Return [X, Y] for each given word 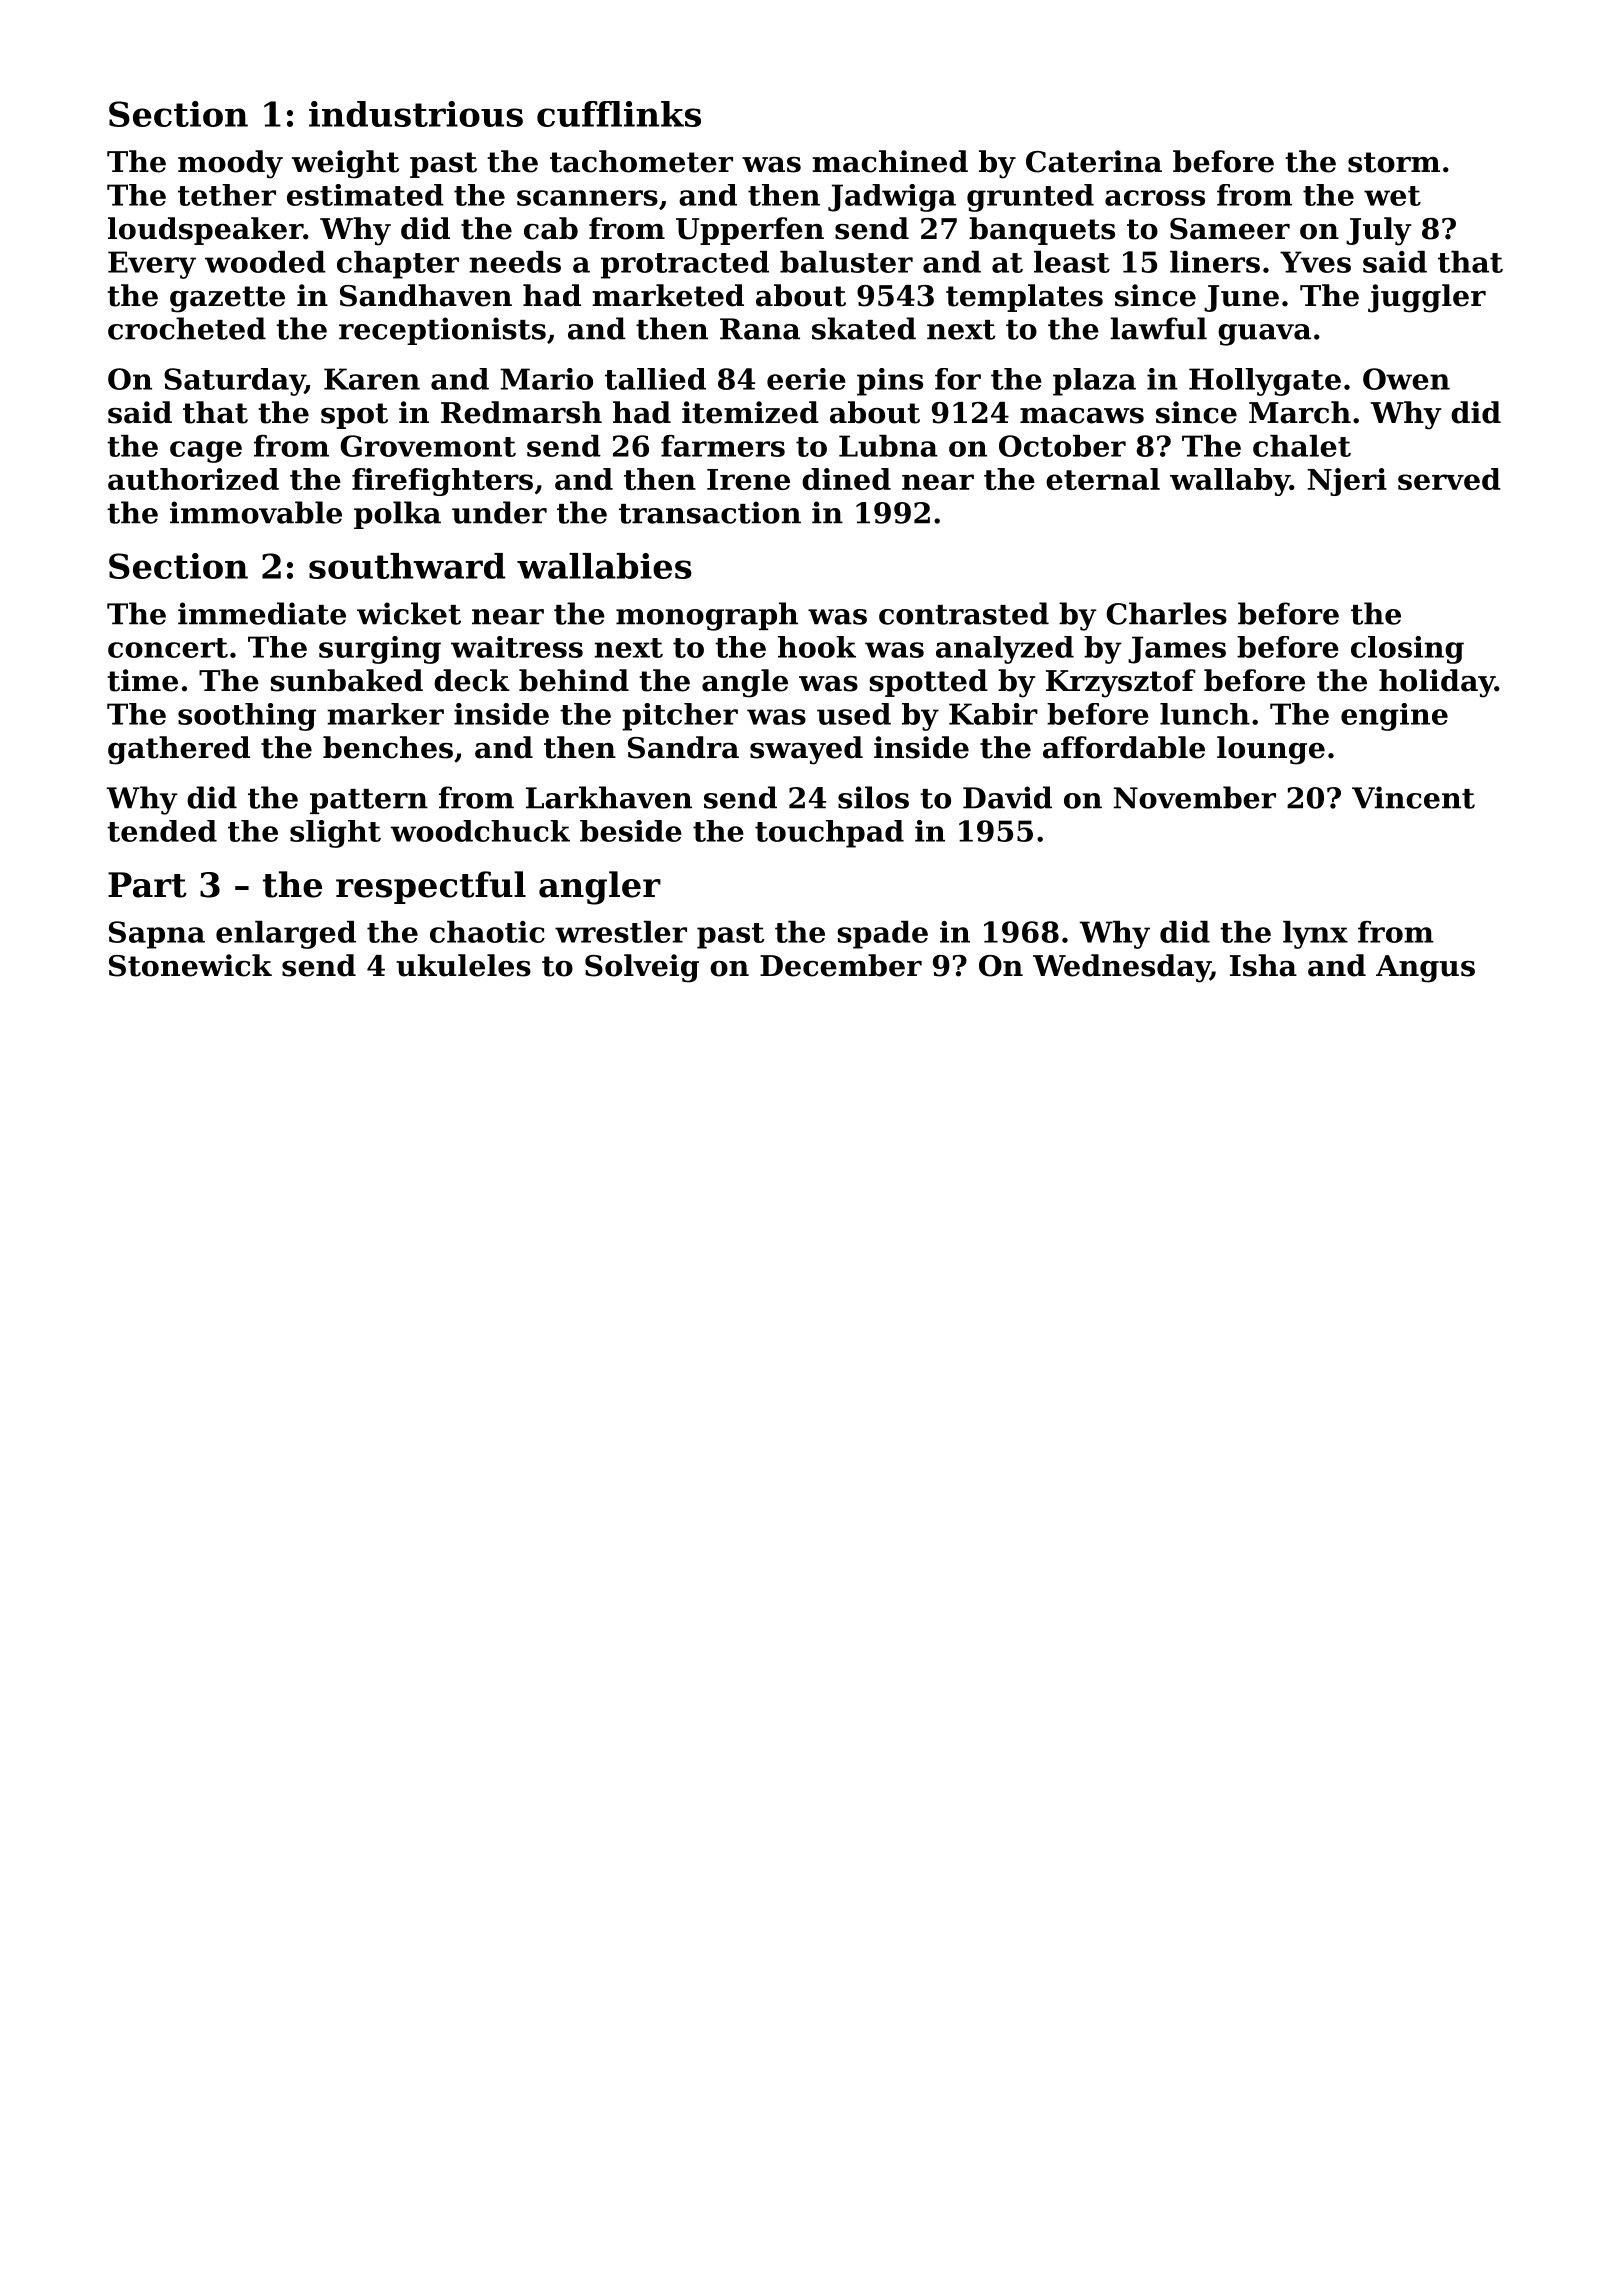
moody [230, 164]
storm [1394, 162]
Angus [1425, 969]
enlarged [286, 935]
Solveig [642, 968]
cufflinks [619, 114]
